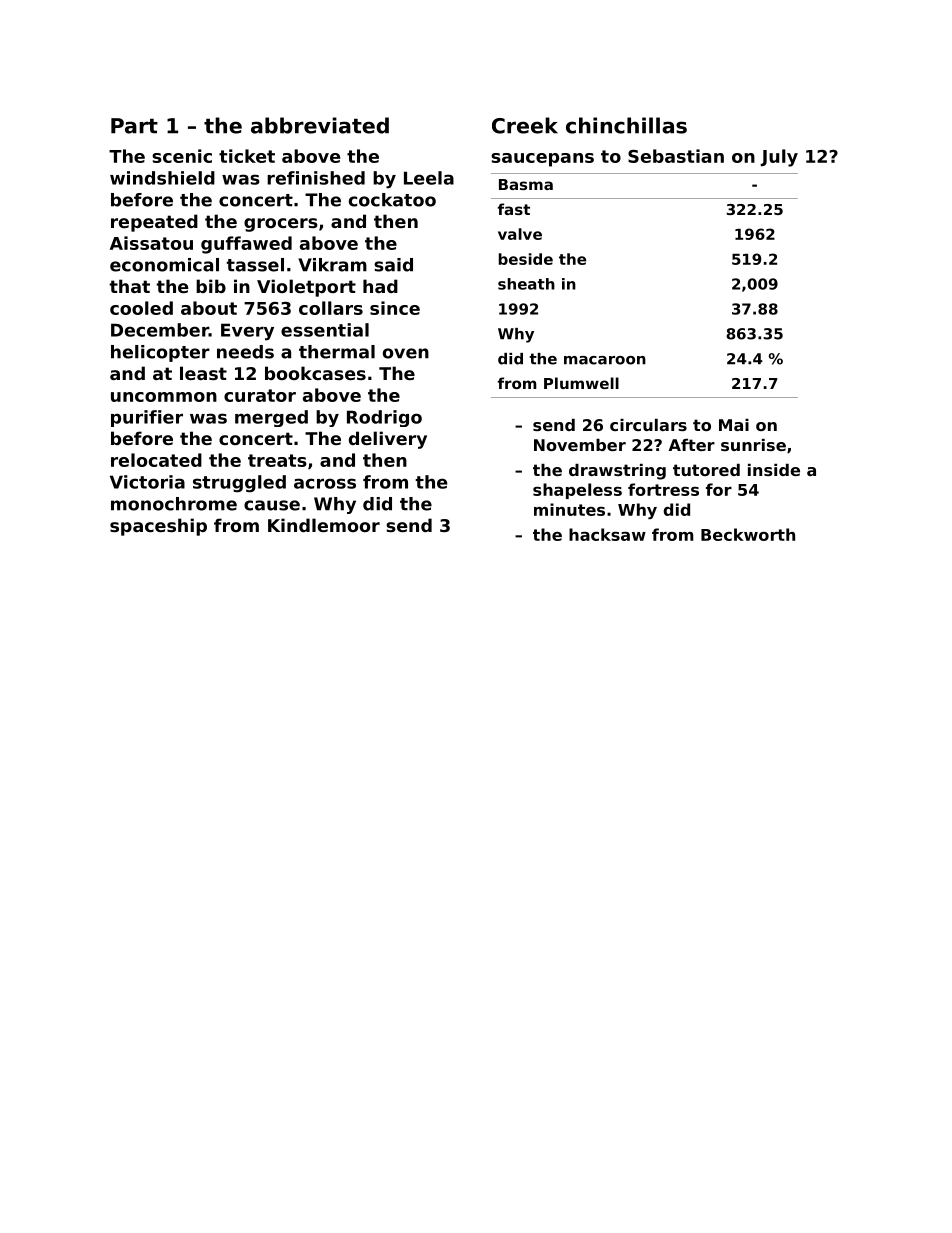 This screenshot has height=1233, width=952. What do you see at coordinates (779, 158) in the screenshot?
I see `July` at bounding box center [779, 158].
